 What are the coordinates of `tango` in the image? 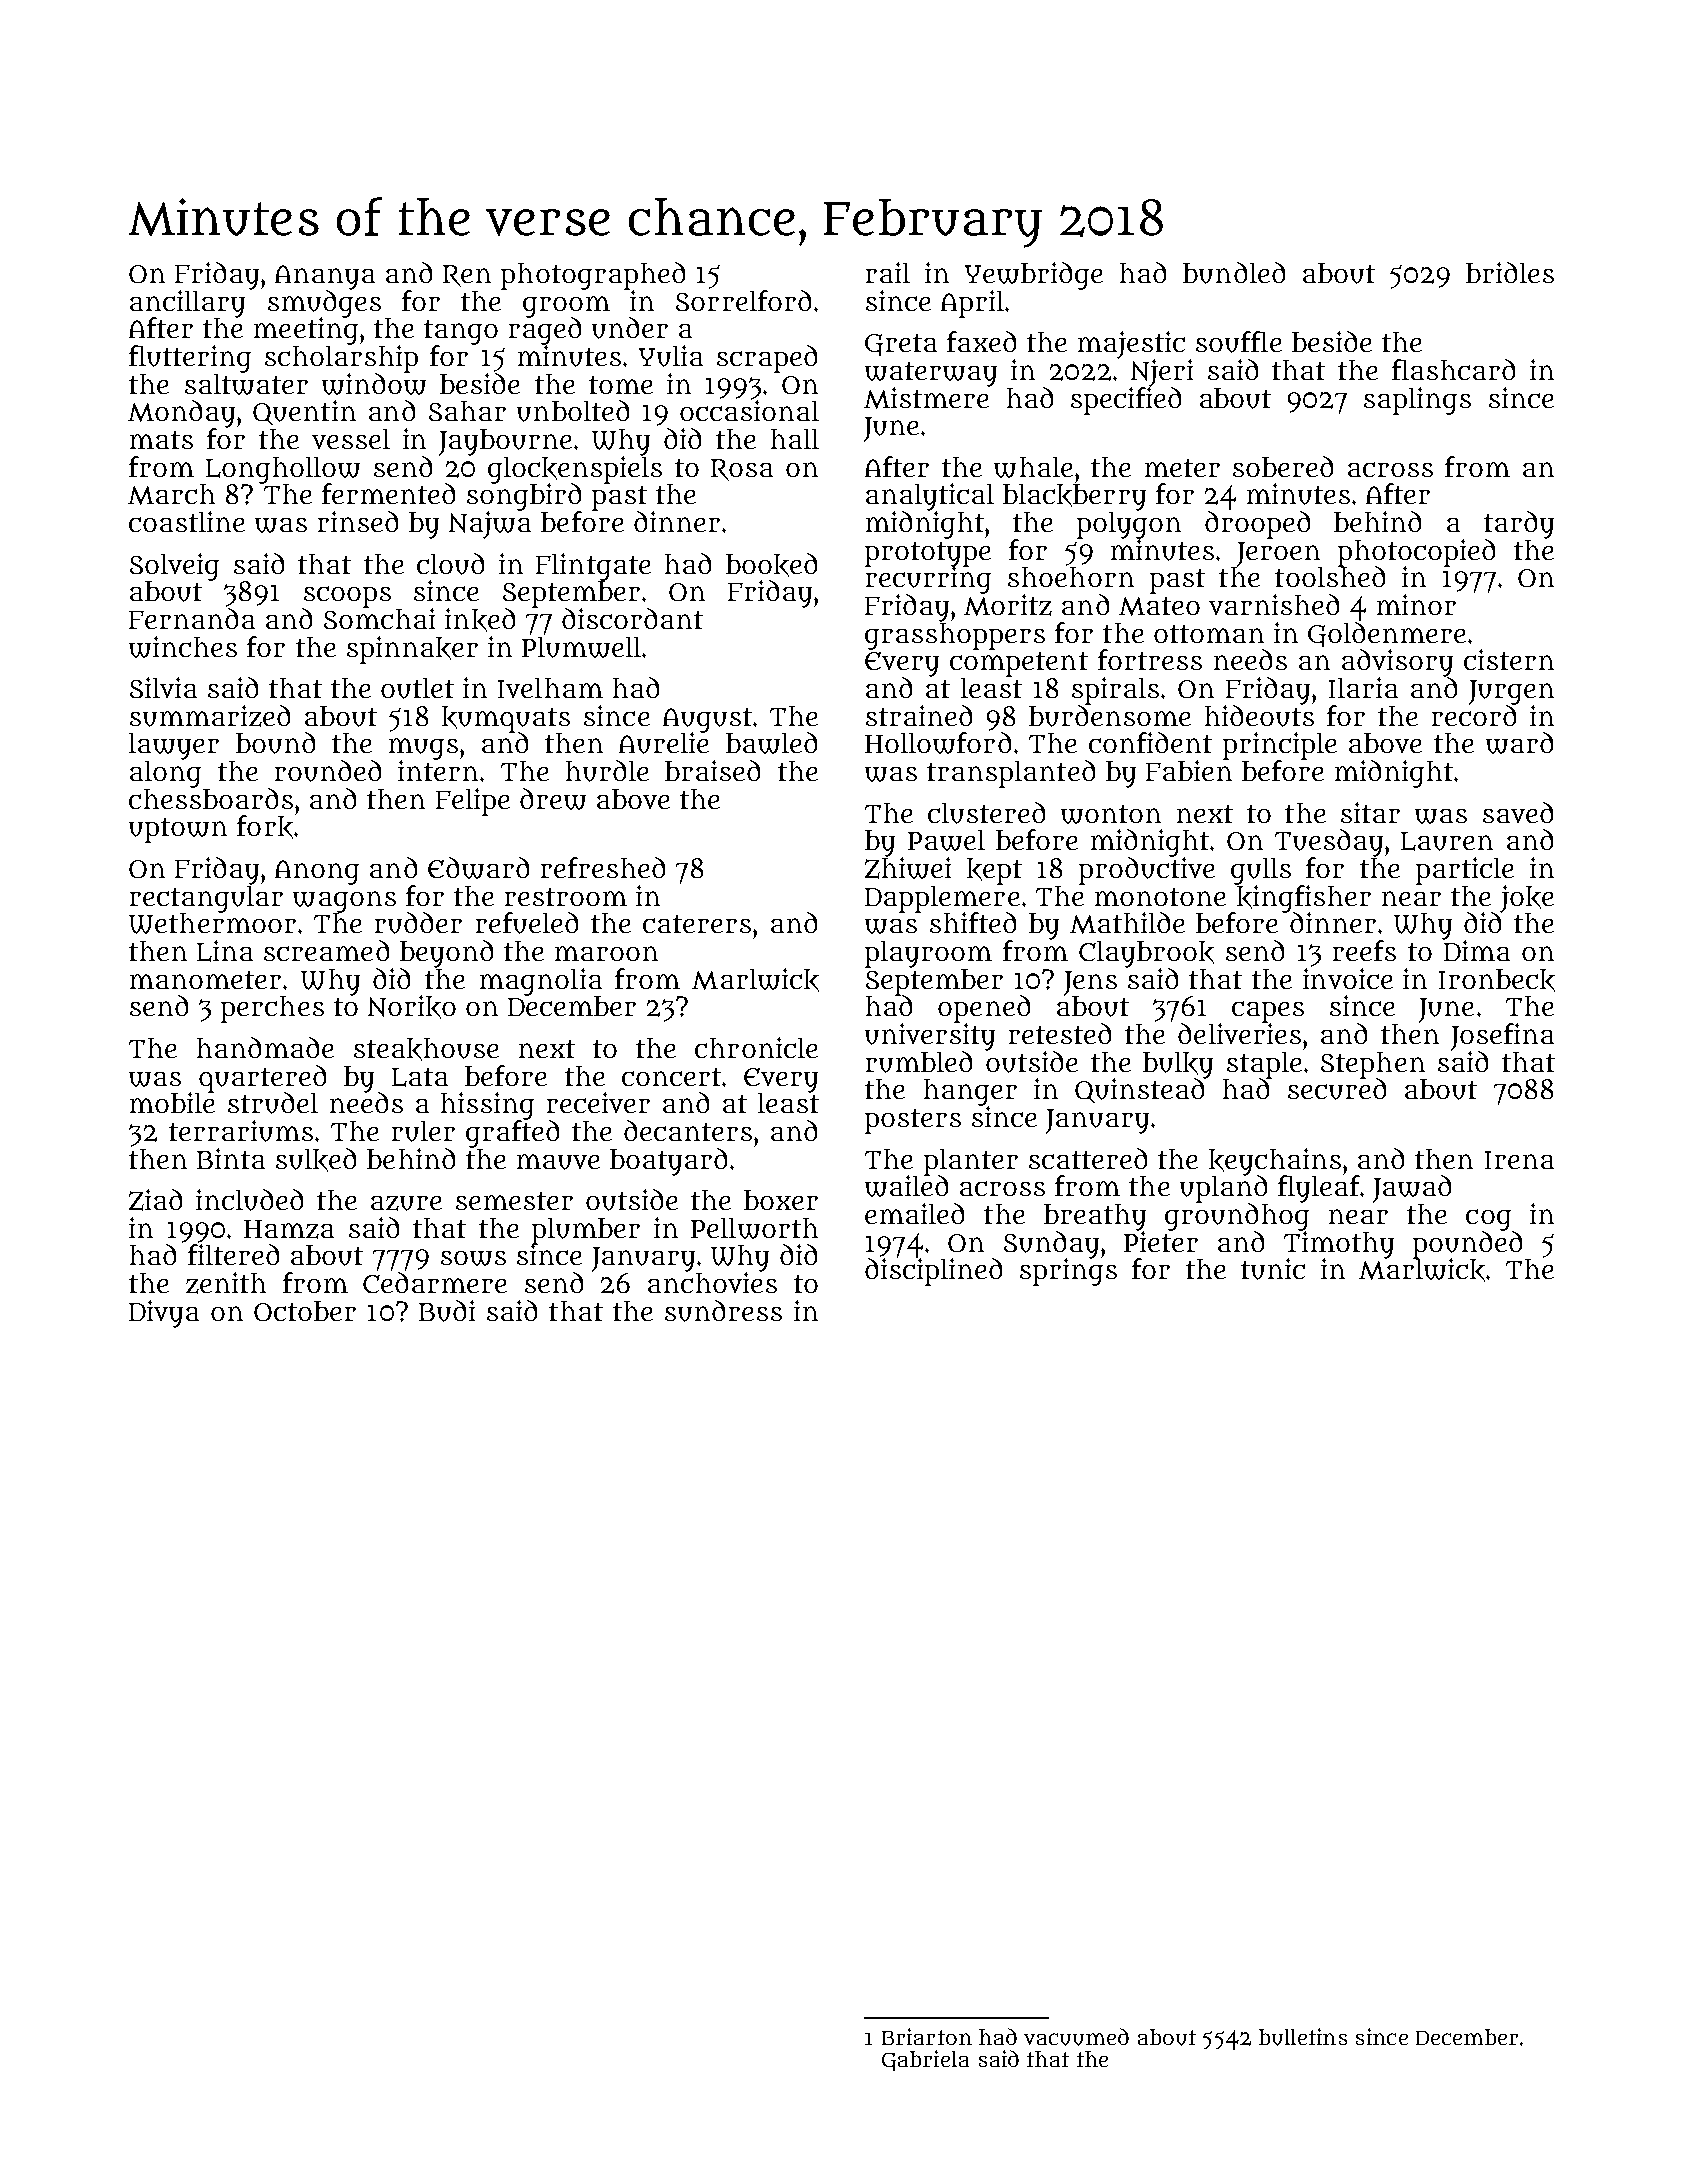 It's located at (461, 332).
